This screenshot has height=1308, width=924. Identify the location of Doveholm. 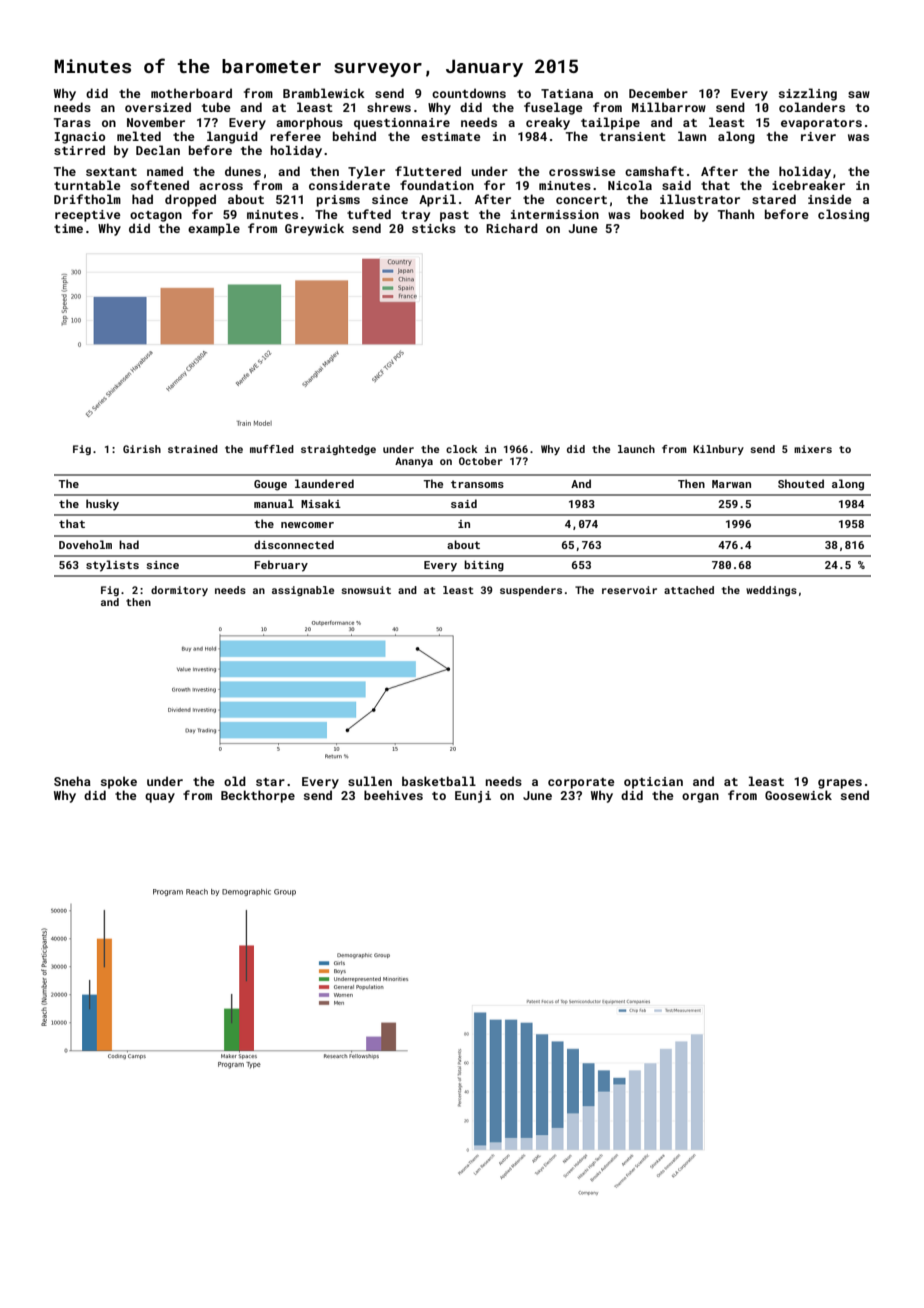
(85, 544).
